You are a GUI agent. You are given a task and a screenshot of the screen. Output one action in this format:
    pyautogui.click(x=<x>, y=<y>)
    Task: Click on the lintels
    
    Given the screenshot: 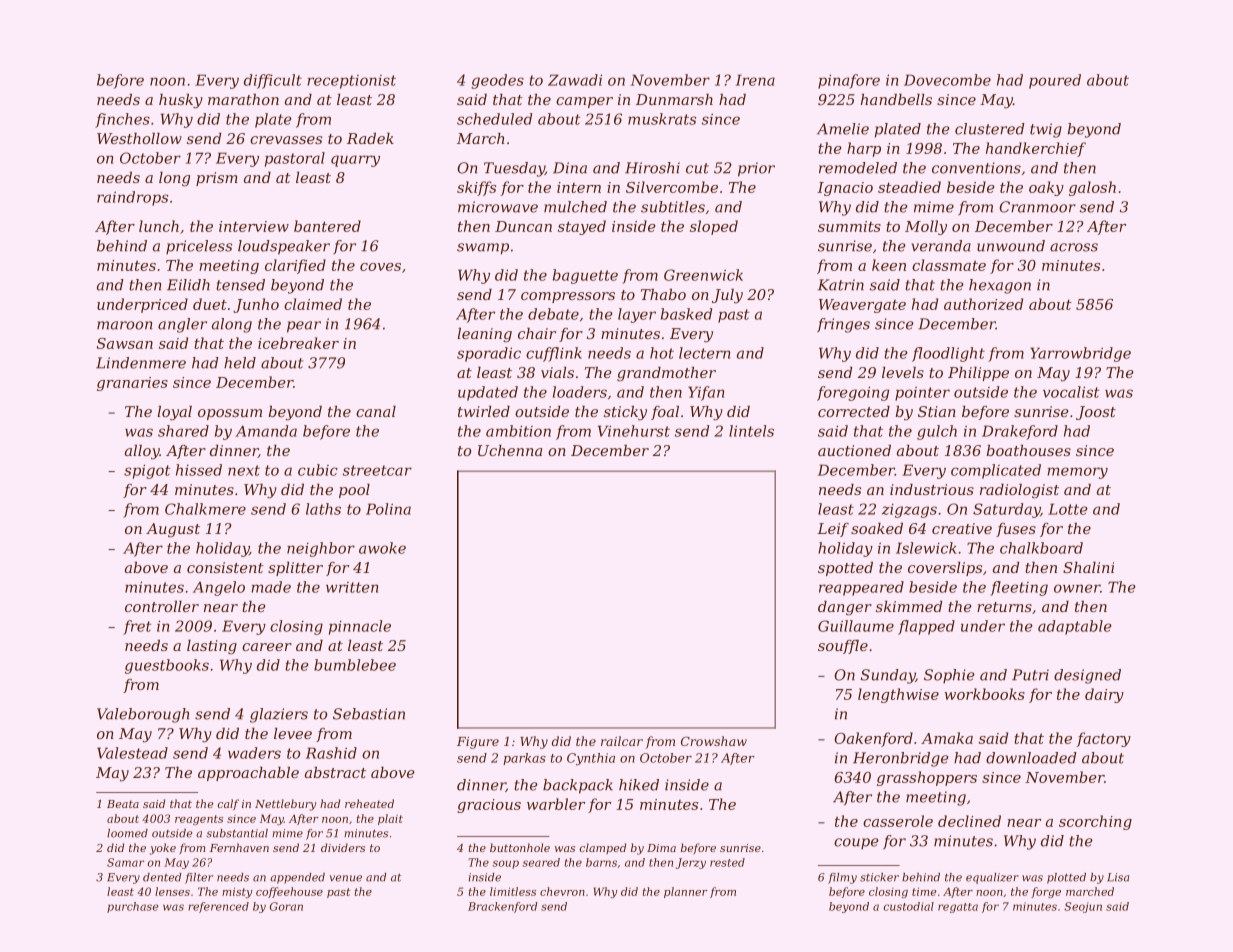 What is the action you would take?
    pyautogui.click(x=751, y=431)
